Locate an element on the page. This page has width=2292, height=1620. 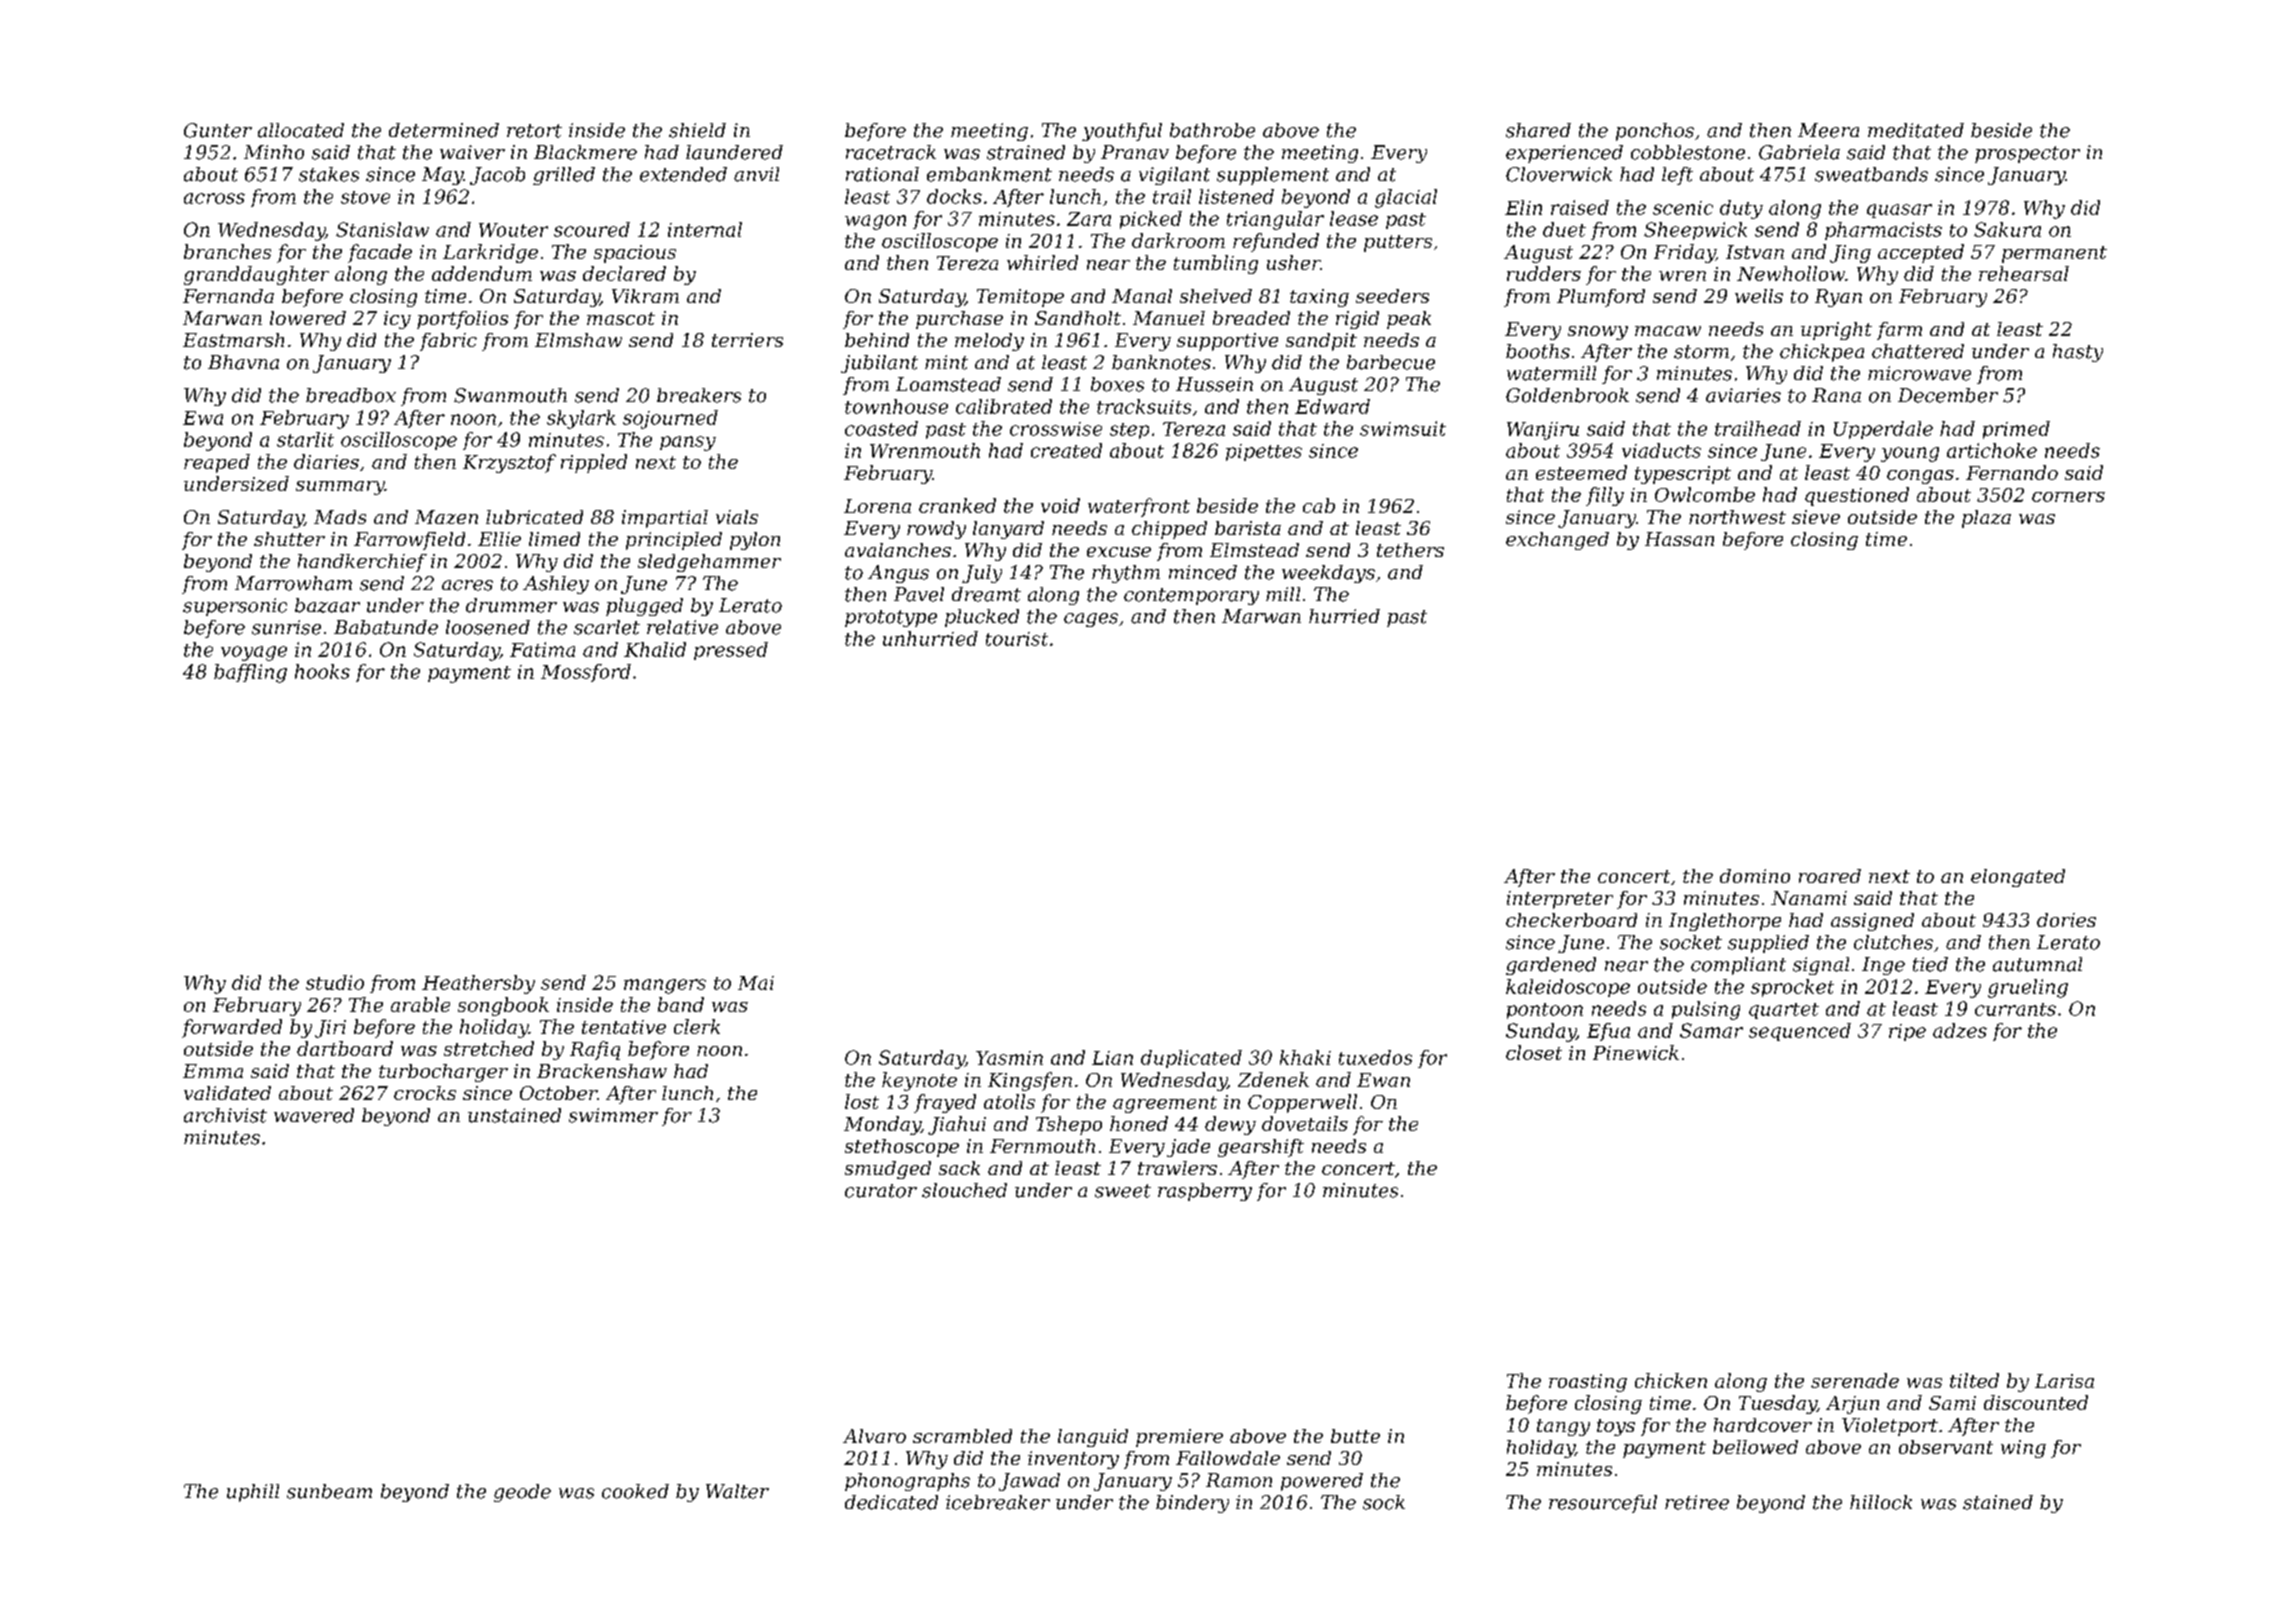
khaki is located at coordinates (1305, 1057).
